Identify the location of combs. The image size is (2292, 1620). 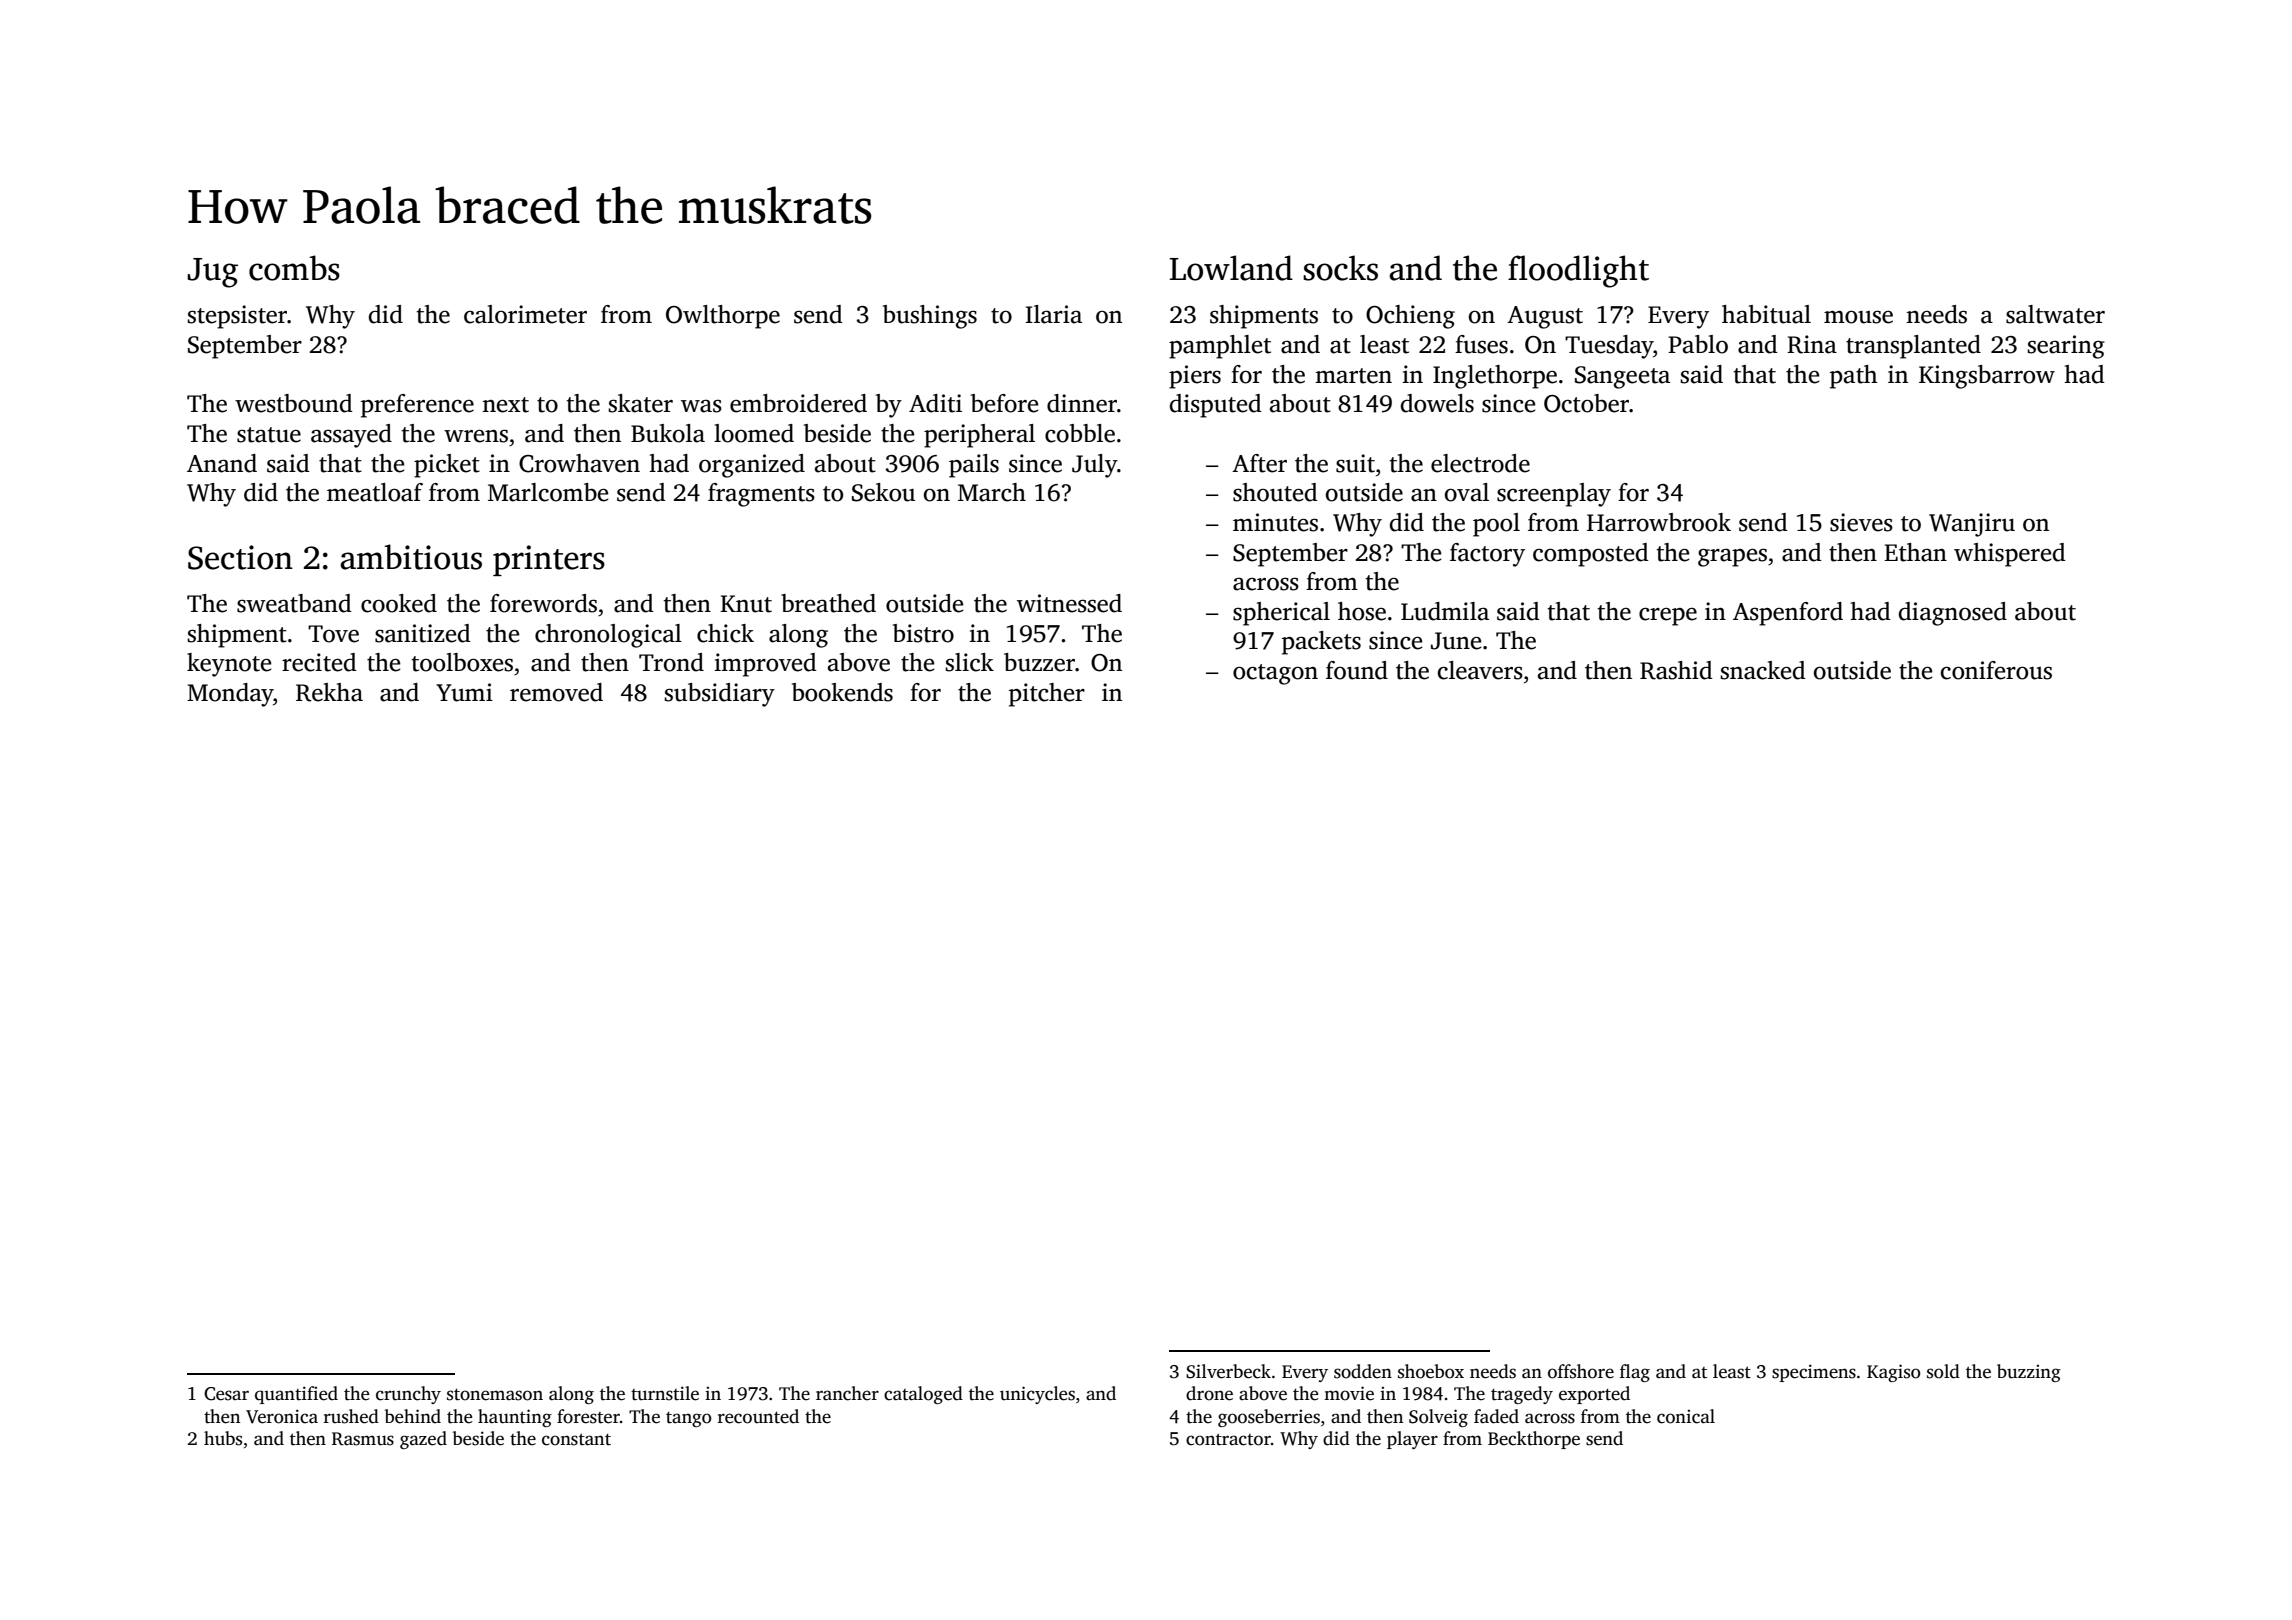
(294, 268).
